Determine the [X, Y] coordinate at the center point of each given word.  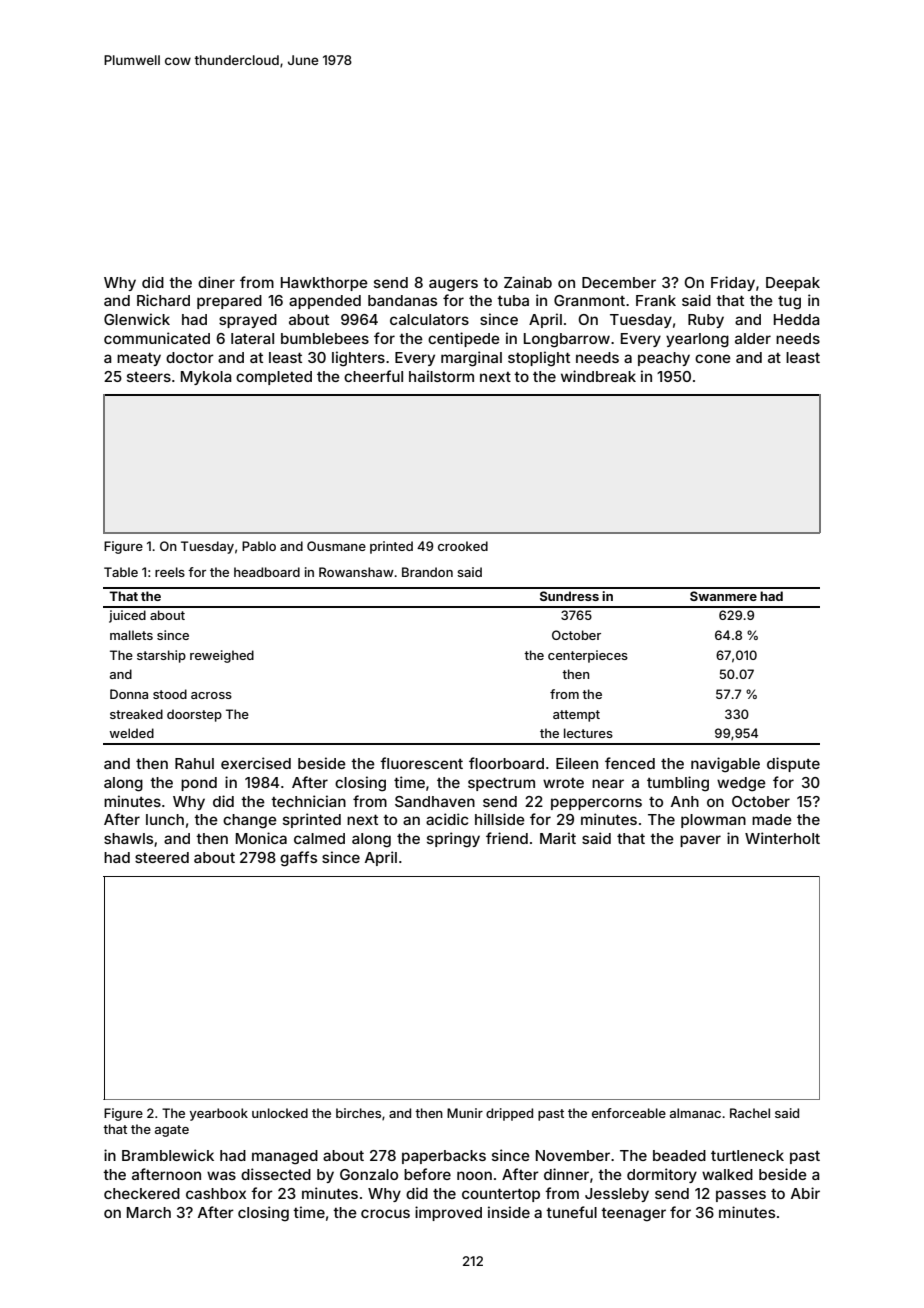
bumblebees [325, 338]
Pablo [259, 546]
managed [285, 1157]
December [619, 282]
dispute [793, 764]
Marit [558, 838]
